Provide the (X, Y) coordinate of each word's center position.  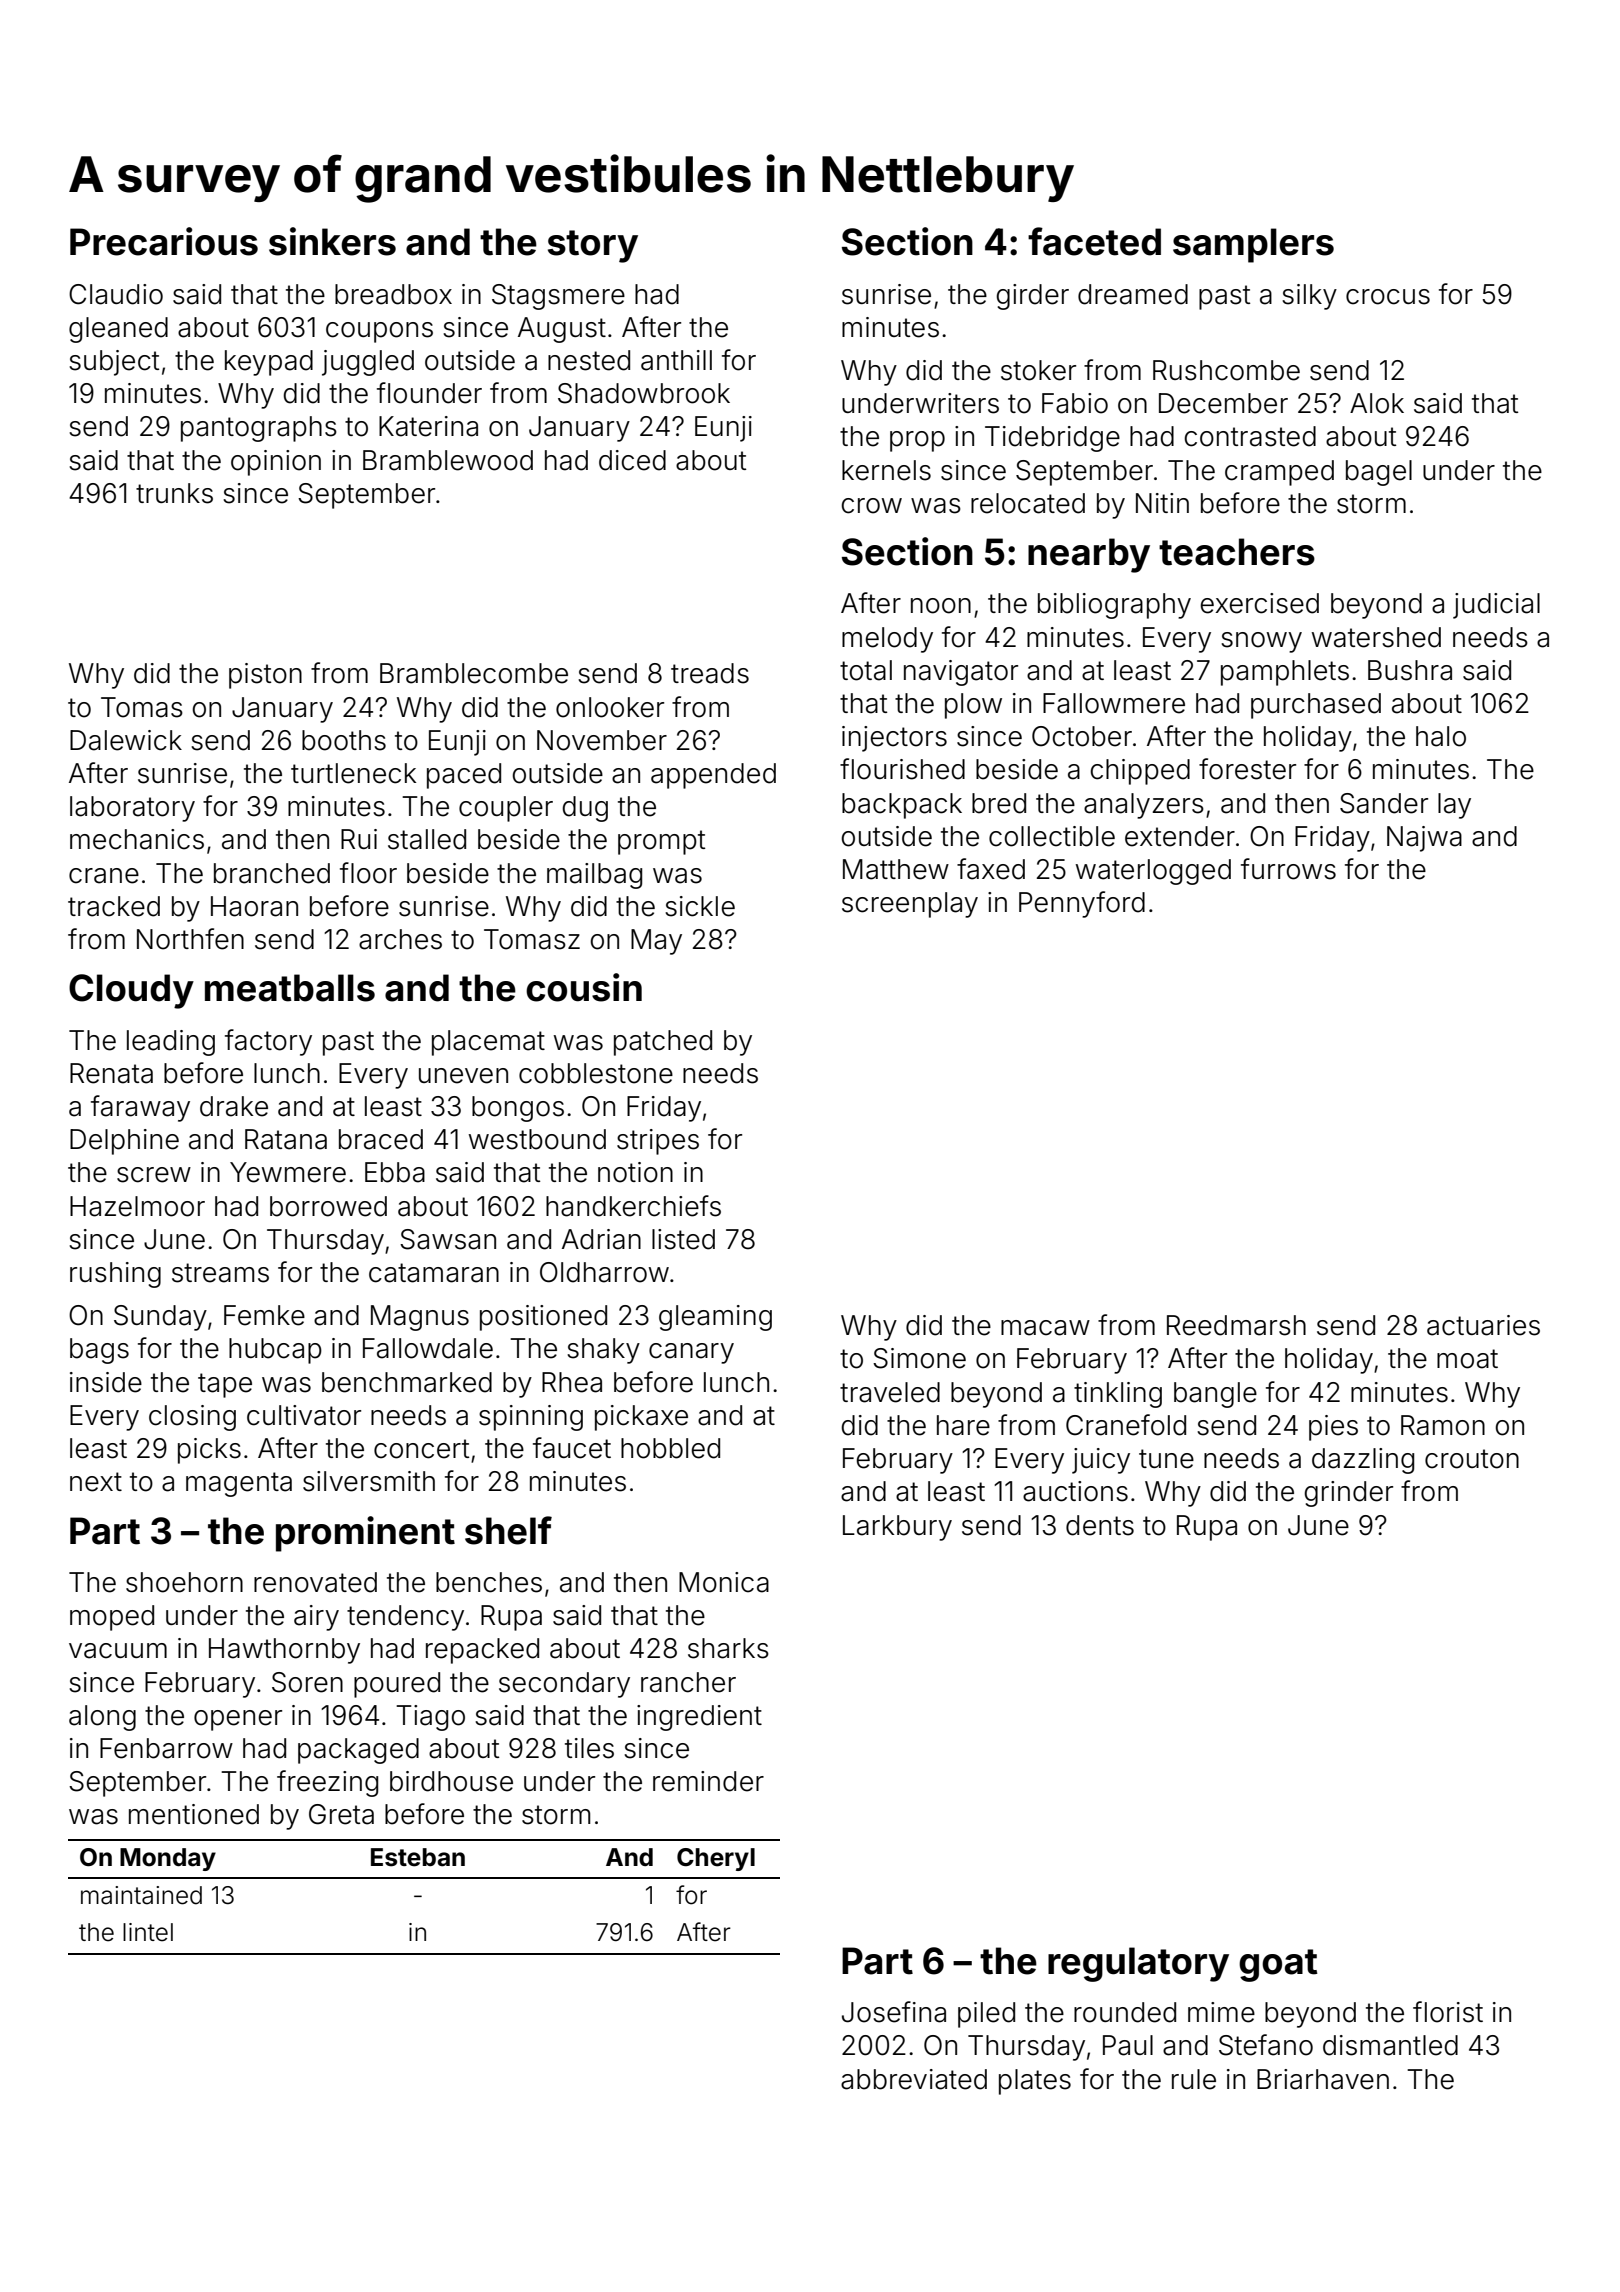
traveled (890, 1392)
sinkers (332, 241)
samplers (1253, 245)
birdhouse (451, 1781)
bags (99, 1351)
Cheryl (716, 1859)
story (593, 246)
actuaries (1483, 1325)
